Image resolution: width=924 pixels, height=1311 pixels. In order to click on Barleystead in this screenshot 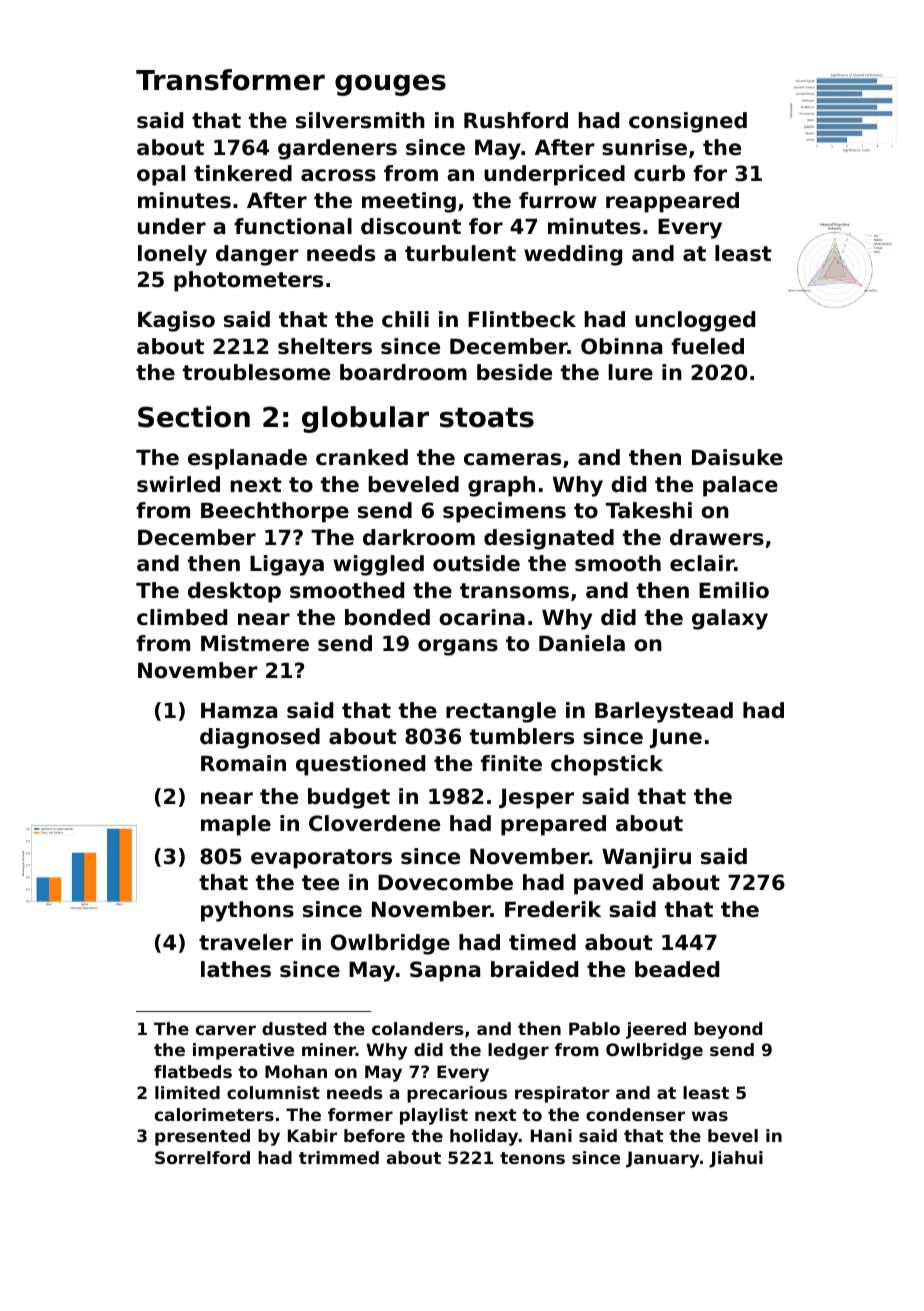, I will do `click(664, 712)`.
